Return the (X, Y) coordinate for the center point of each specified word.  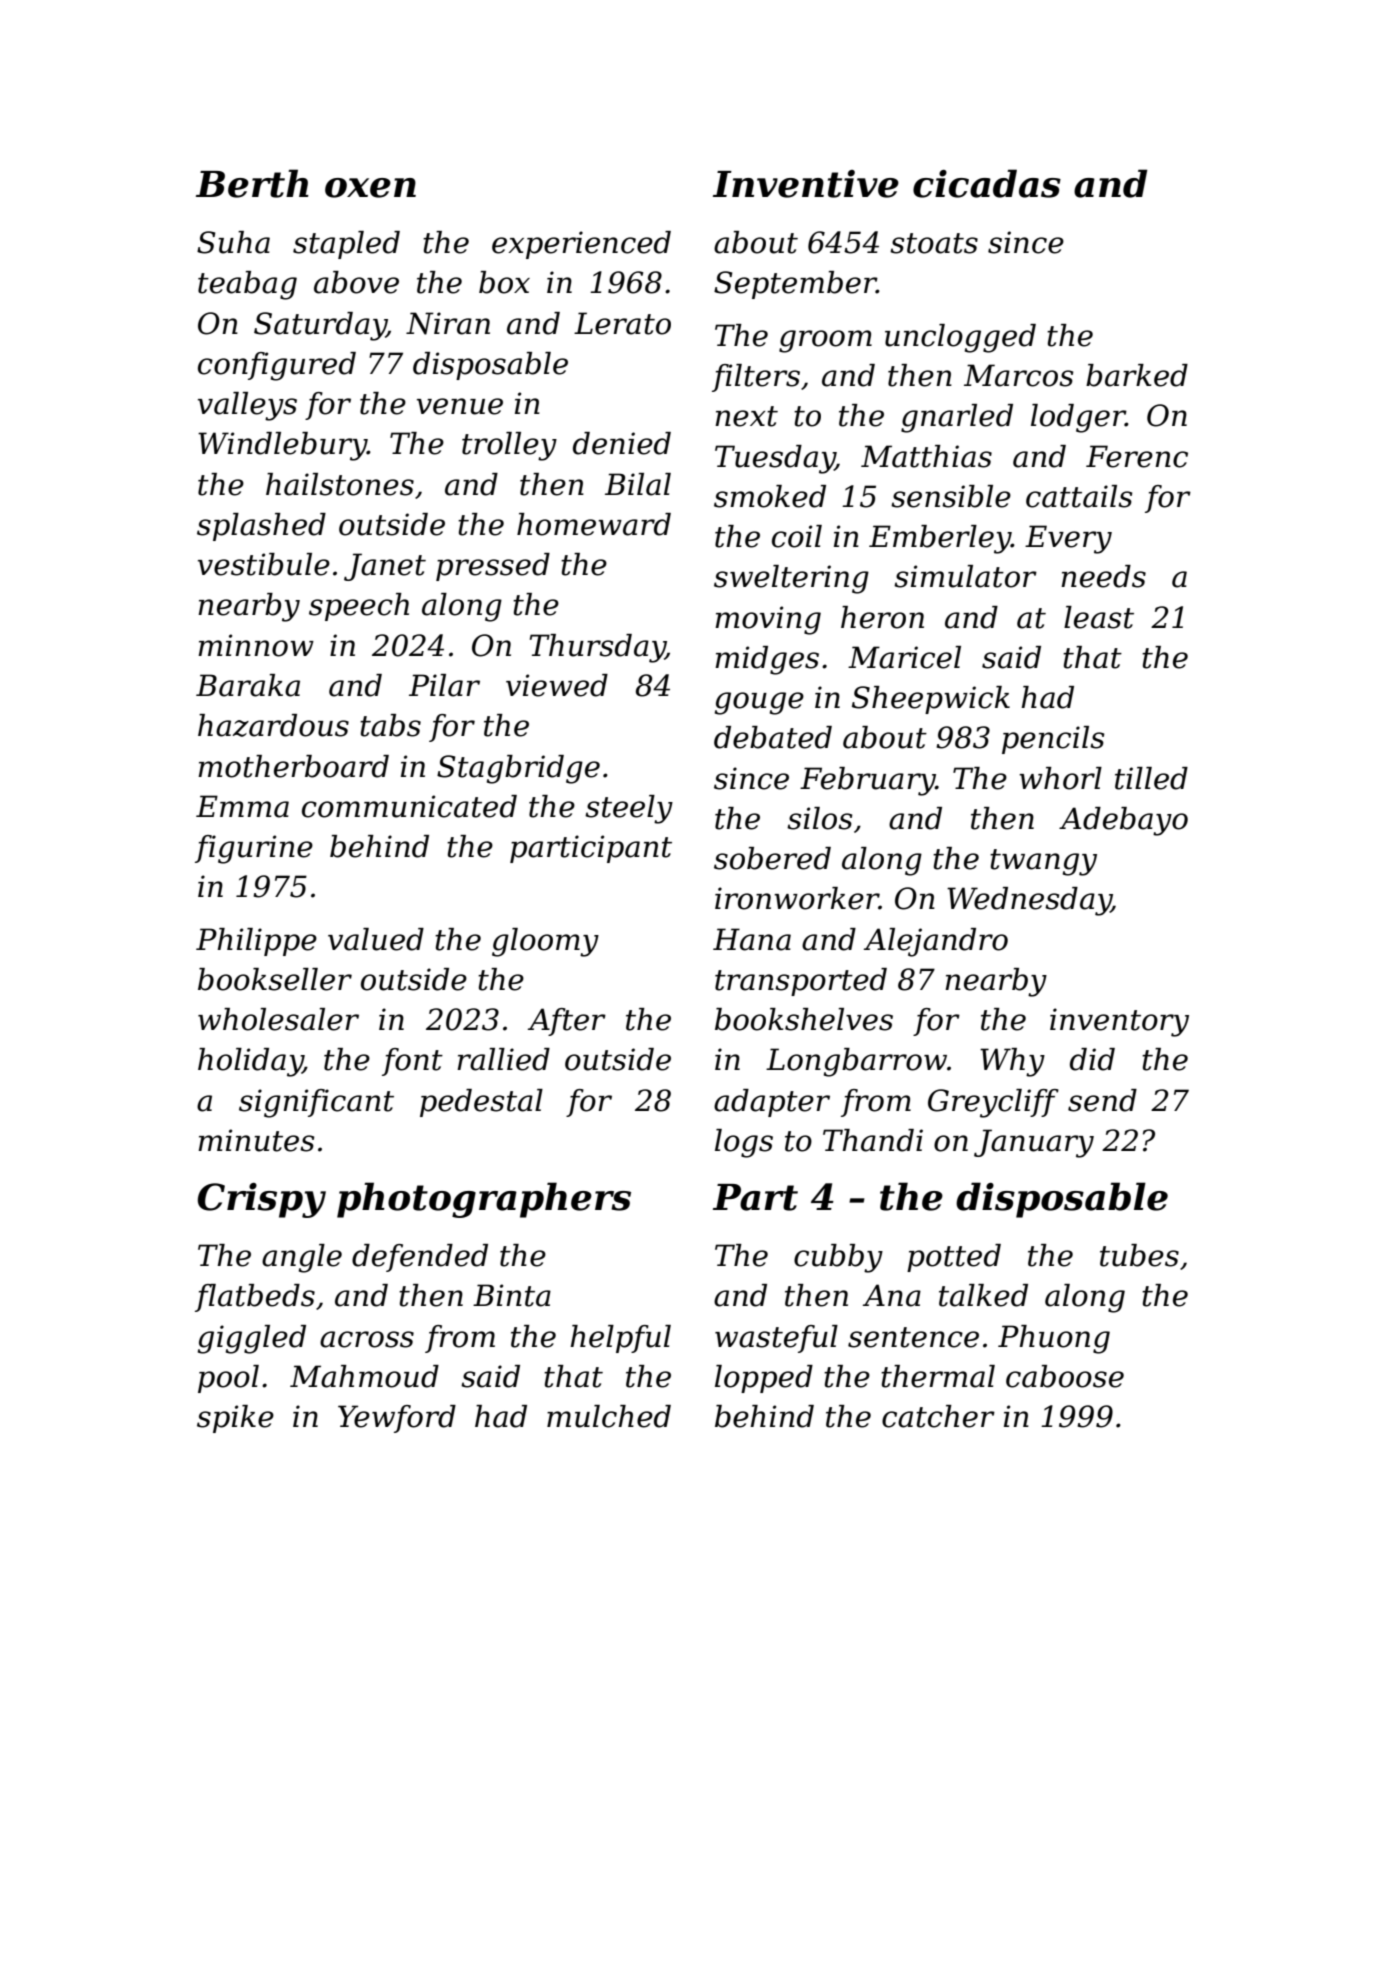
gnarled (957, 418)
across (367, 1339)
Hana (752, 939)
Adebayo (1123, 821)
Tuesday (775, 459)
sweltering (791, 579)
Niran (448, 323)
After (567, 1022)
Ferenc (1137, 456)
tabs (390, 725)
